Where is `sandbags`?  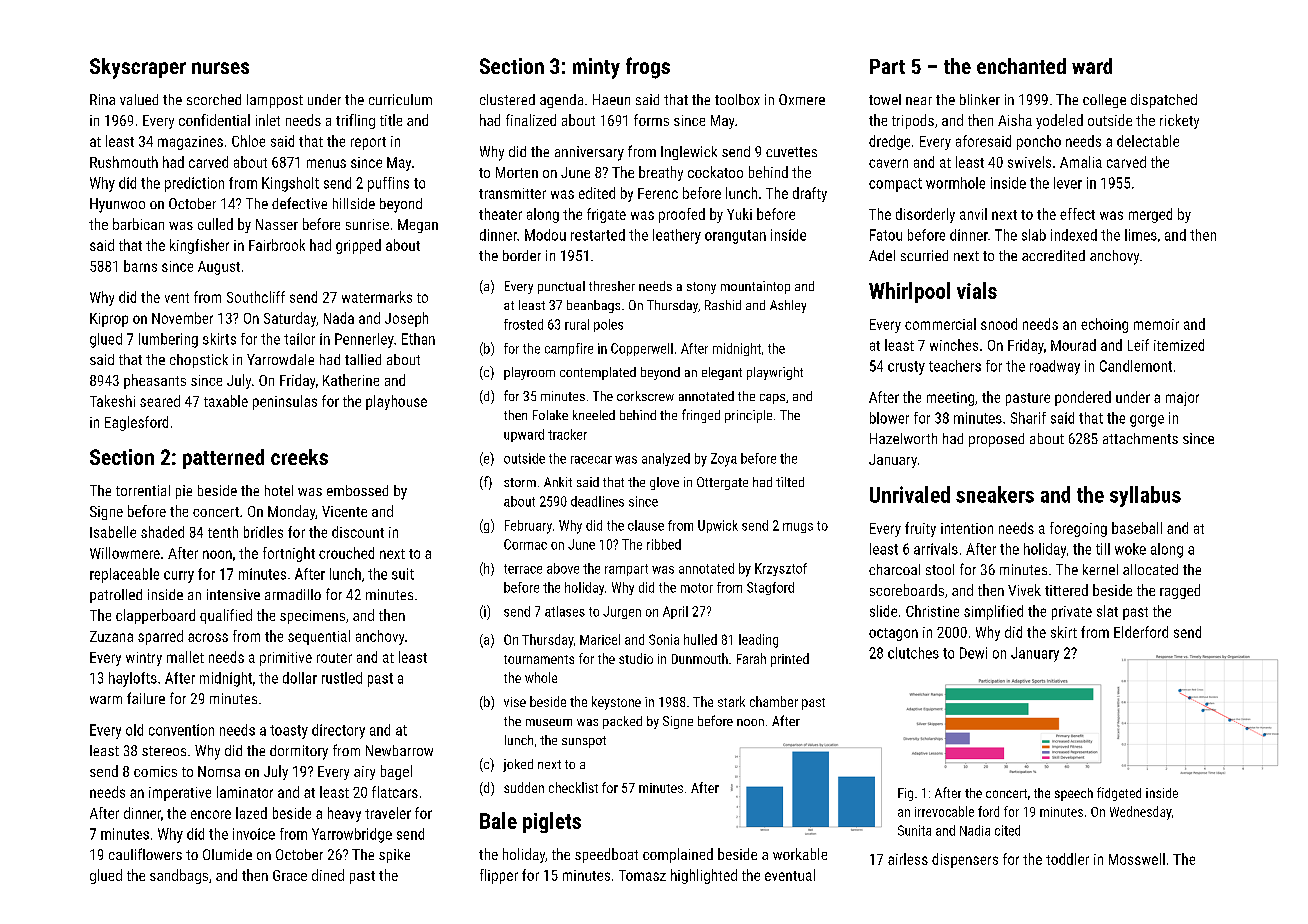
sandbags is located at coordinates (179, 876).
